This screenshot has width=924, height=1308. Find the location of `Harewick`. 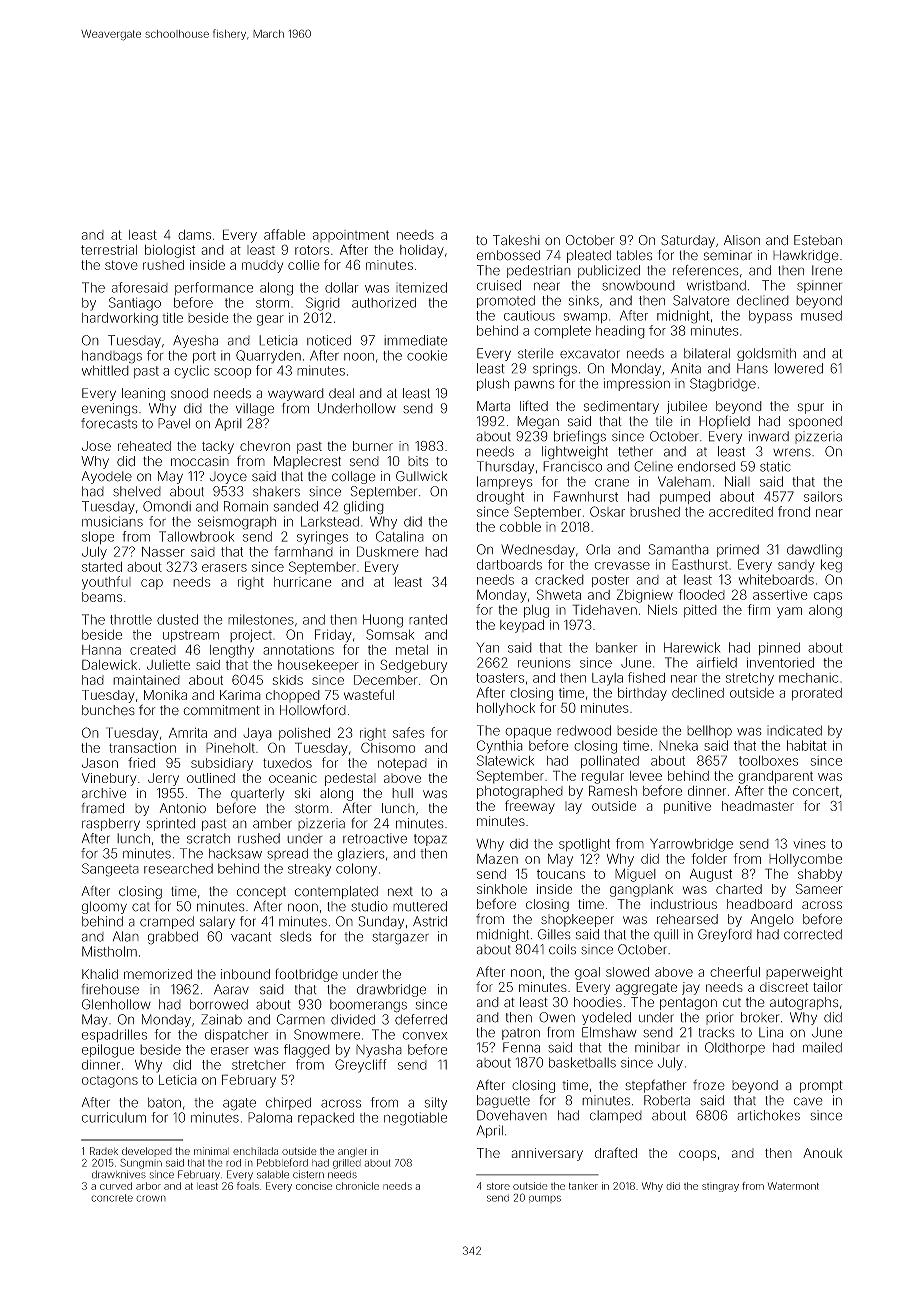

Harewick is located at coordinates (692, 647).
